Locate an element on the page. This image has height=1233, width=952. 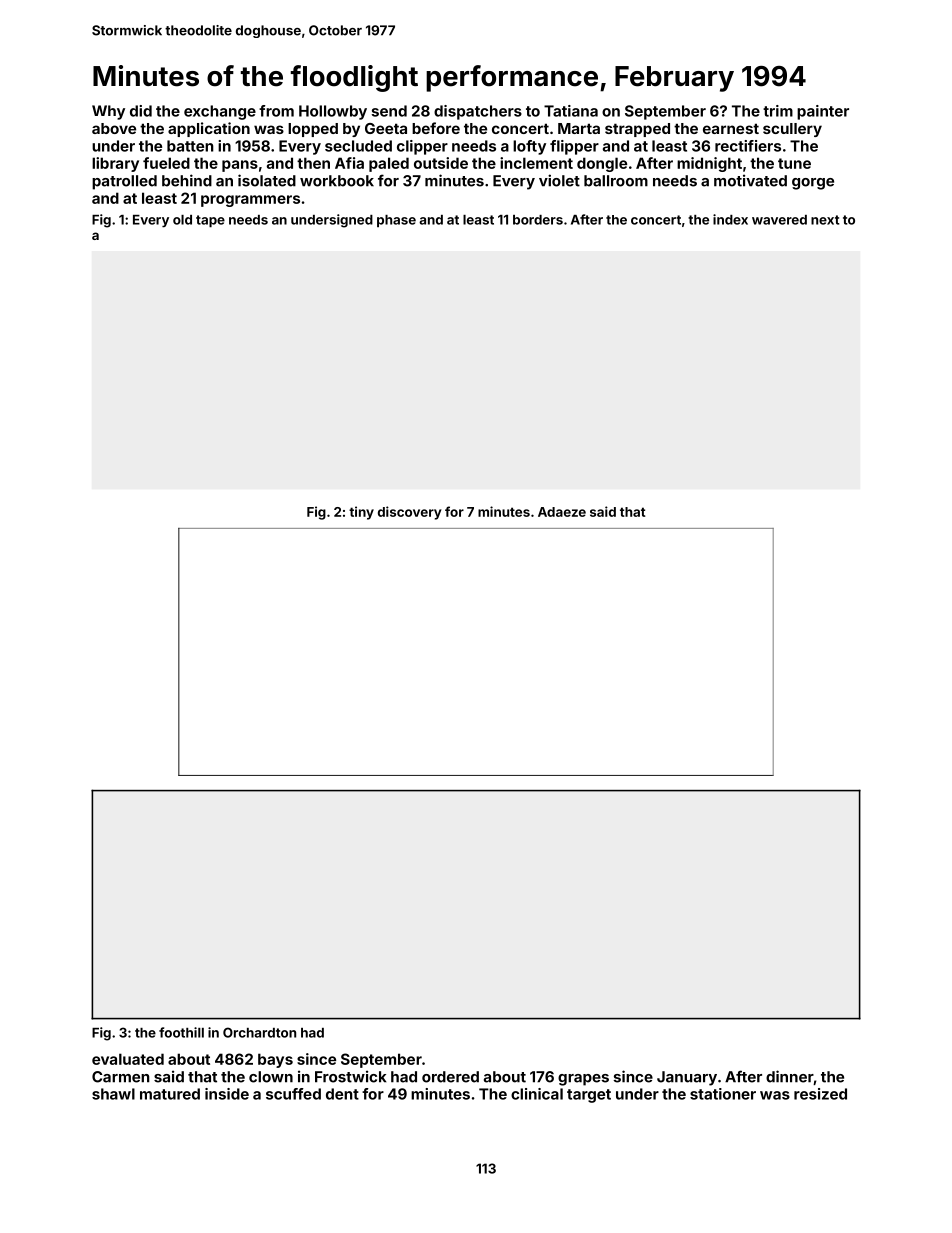
foothill is located at coordinates (181, 1032).
